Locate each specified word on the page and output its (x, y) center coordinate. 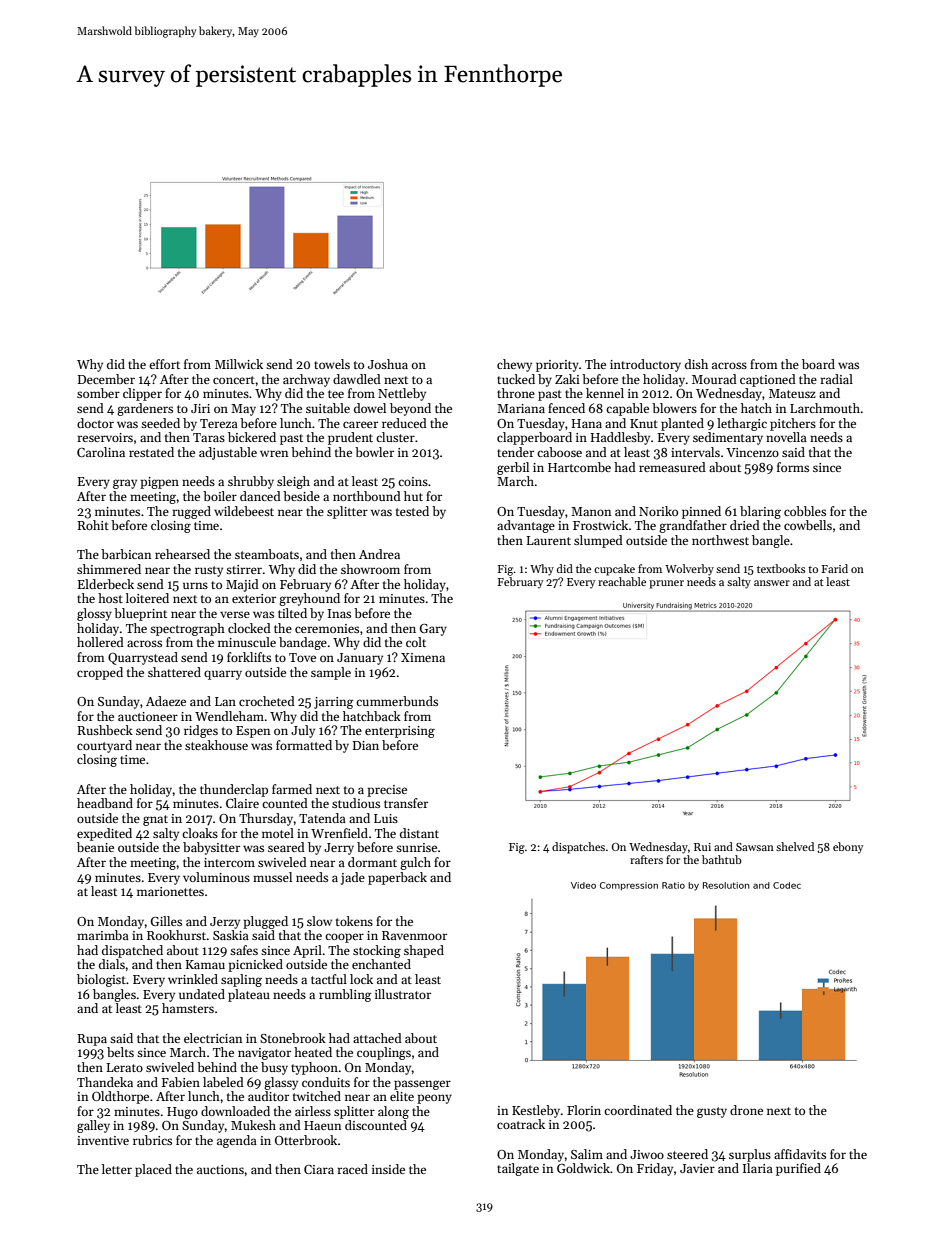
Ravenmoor (414, 935)
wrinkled (193, 979)
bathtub (722, 859)
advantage (526, 526)
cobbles (805, 511)
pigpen (159, 483)
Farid (835, 568)
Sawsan (755, 847)
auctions (220, 1169)
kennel (605, 393)
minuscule (247, 642)
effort (164, 364)
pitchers (793, 424)
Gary (433, 630)
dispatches (578, 848)
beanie (95, 847)
